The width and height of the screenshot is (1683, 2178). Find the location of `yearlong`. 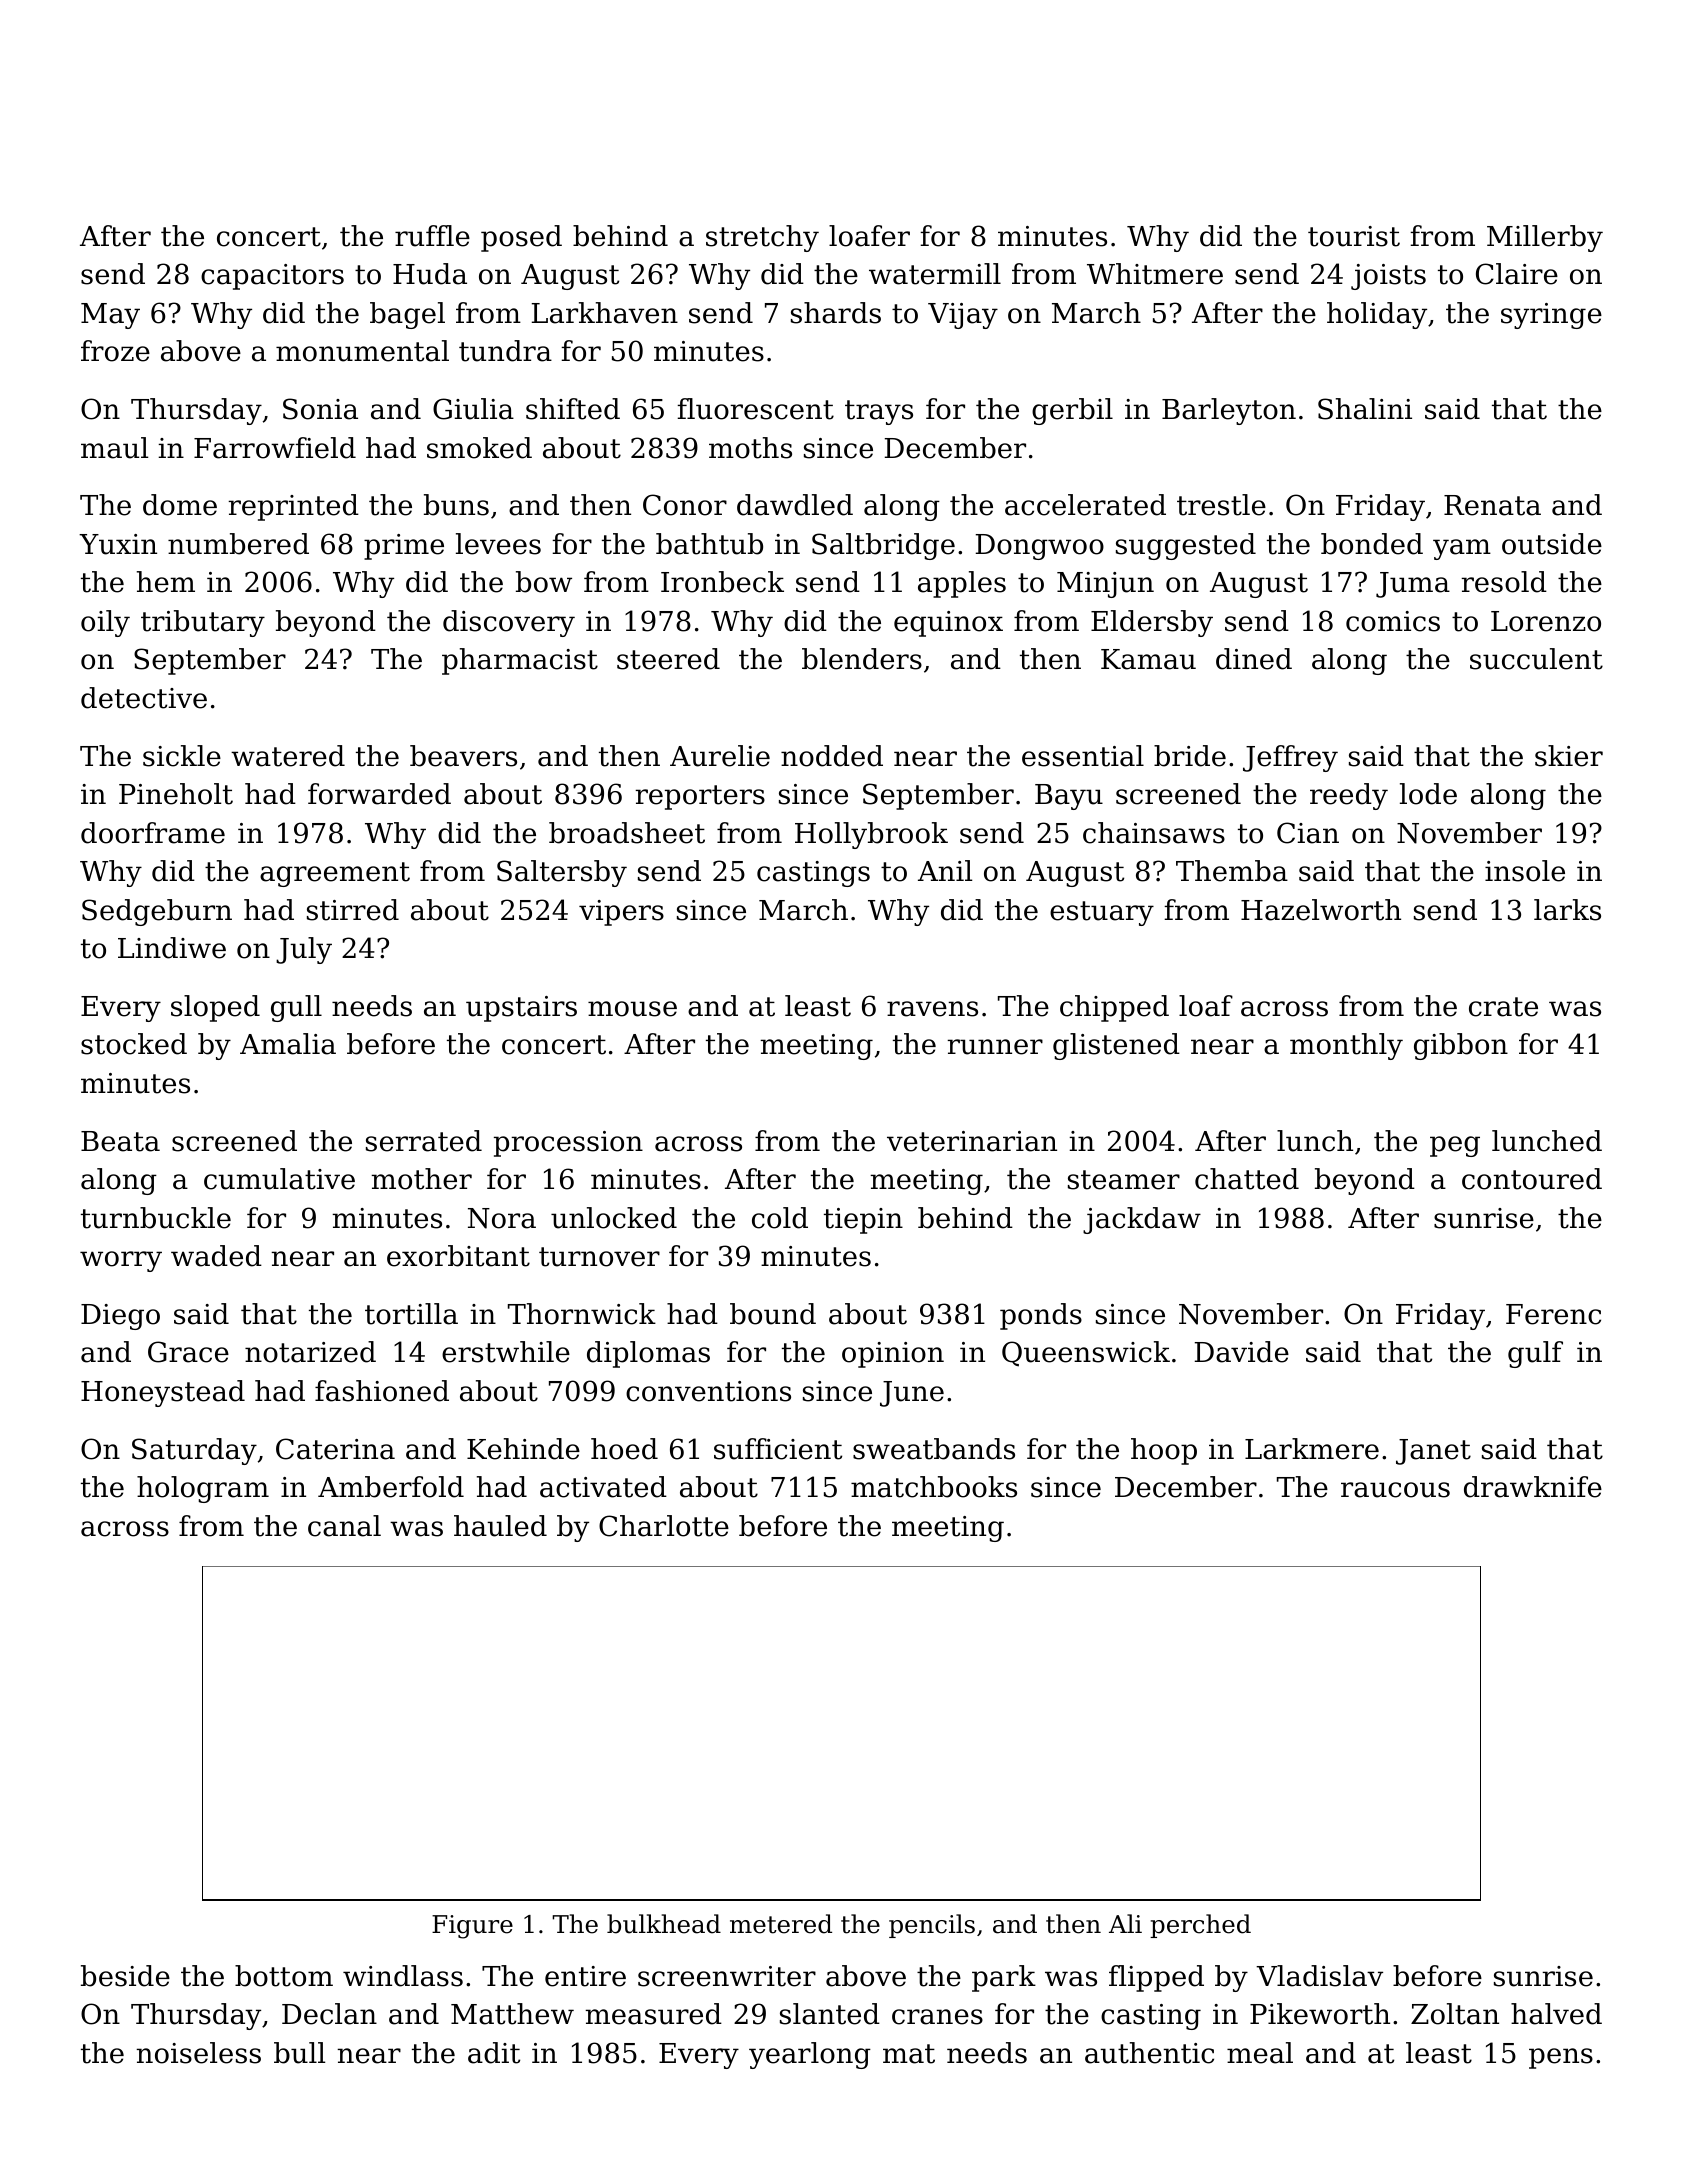

yearlong is located at coordinates (810, 2055).
